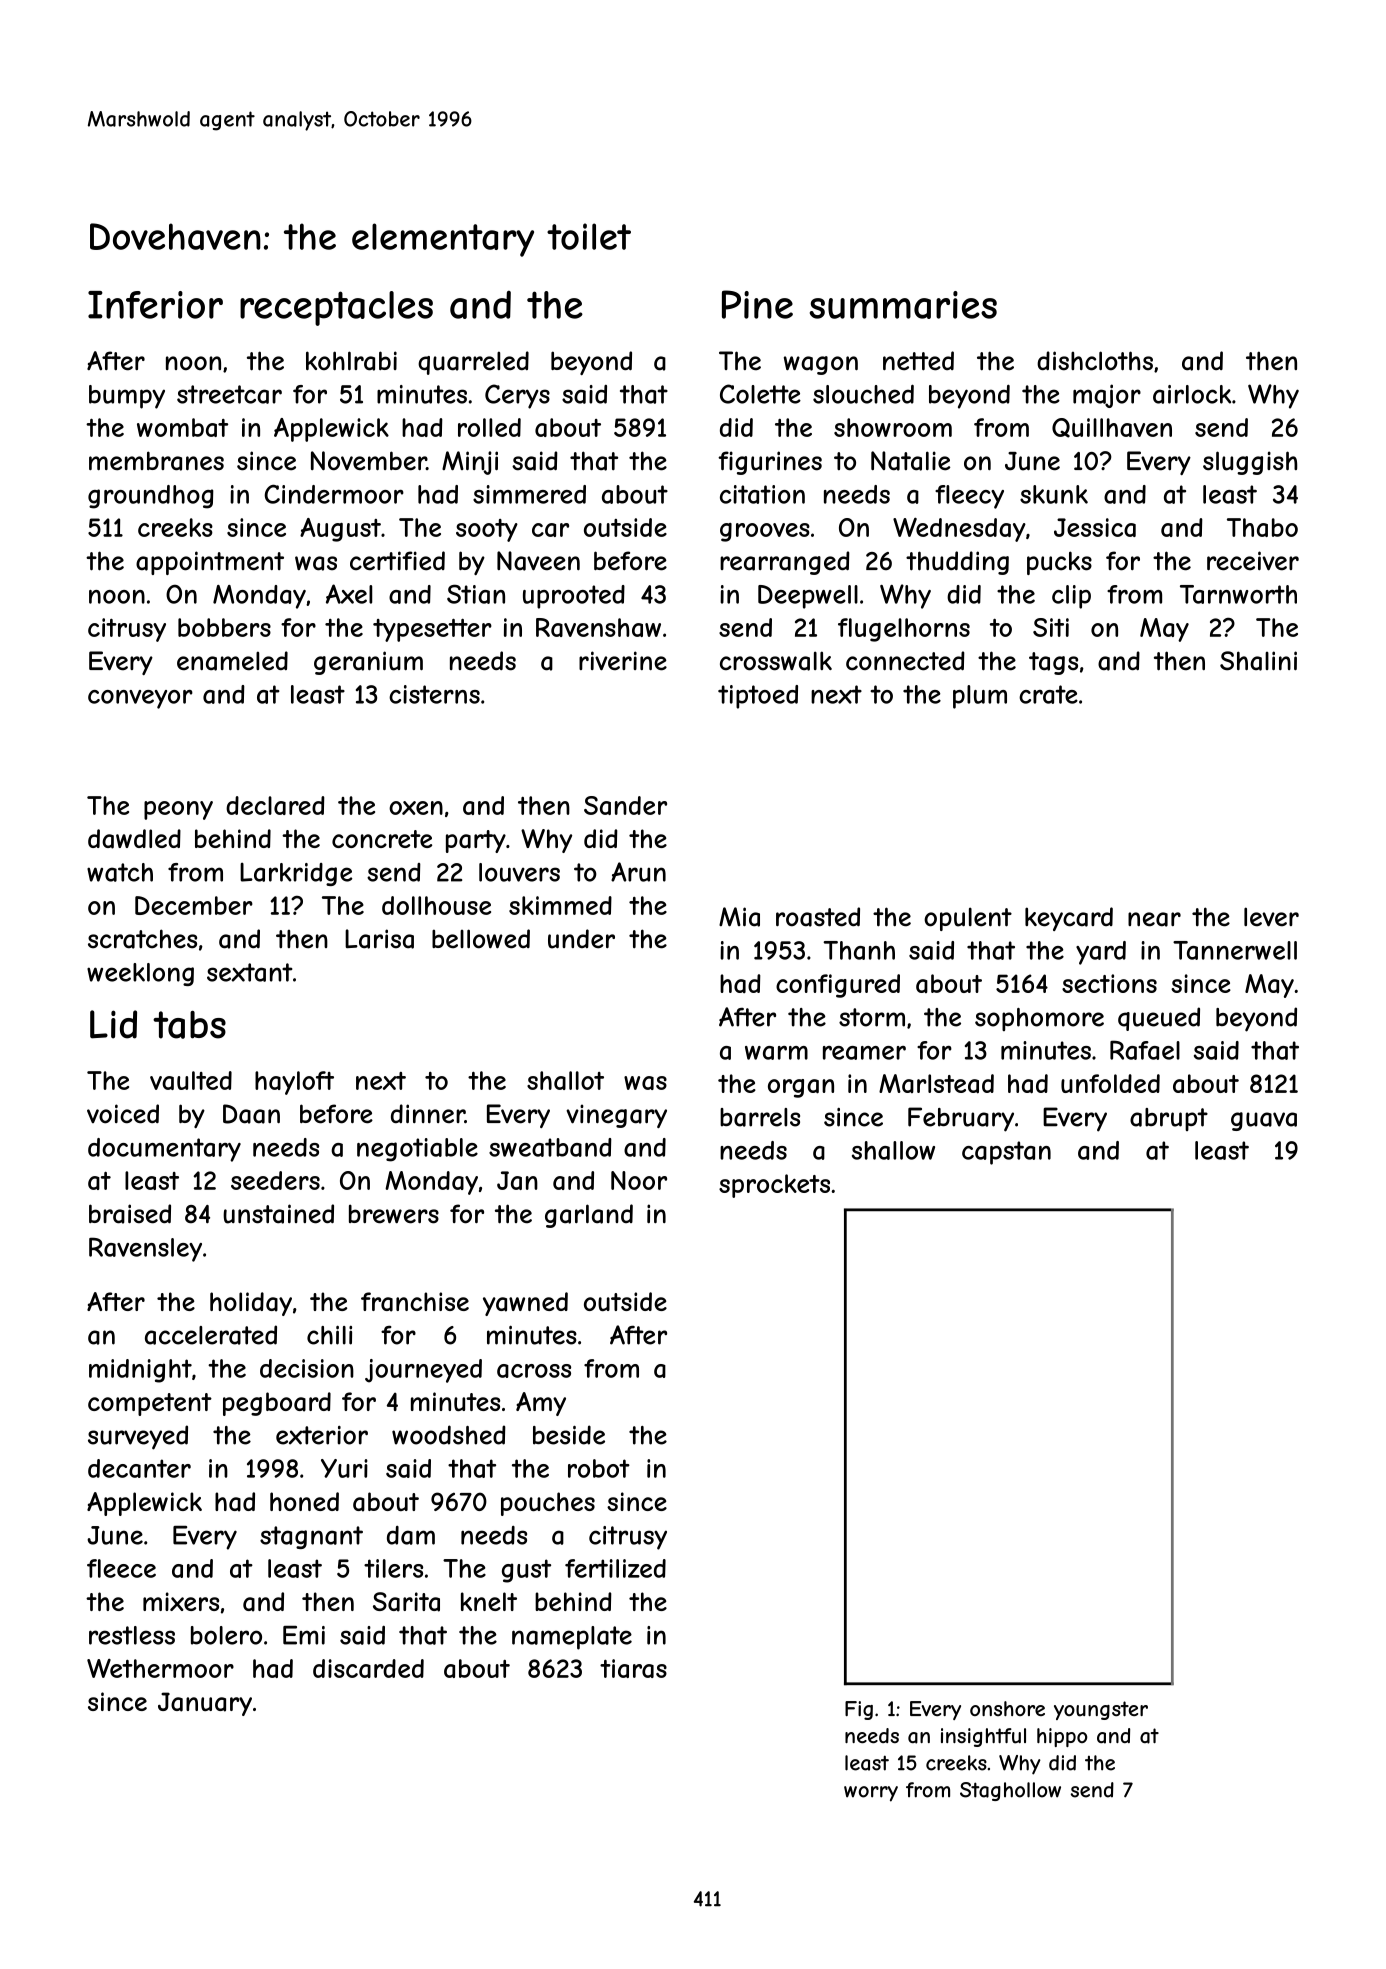  I want to click on wombat, so click(182, 427).
